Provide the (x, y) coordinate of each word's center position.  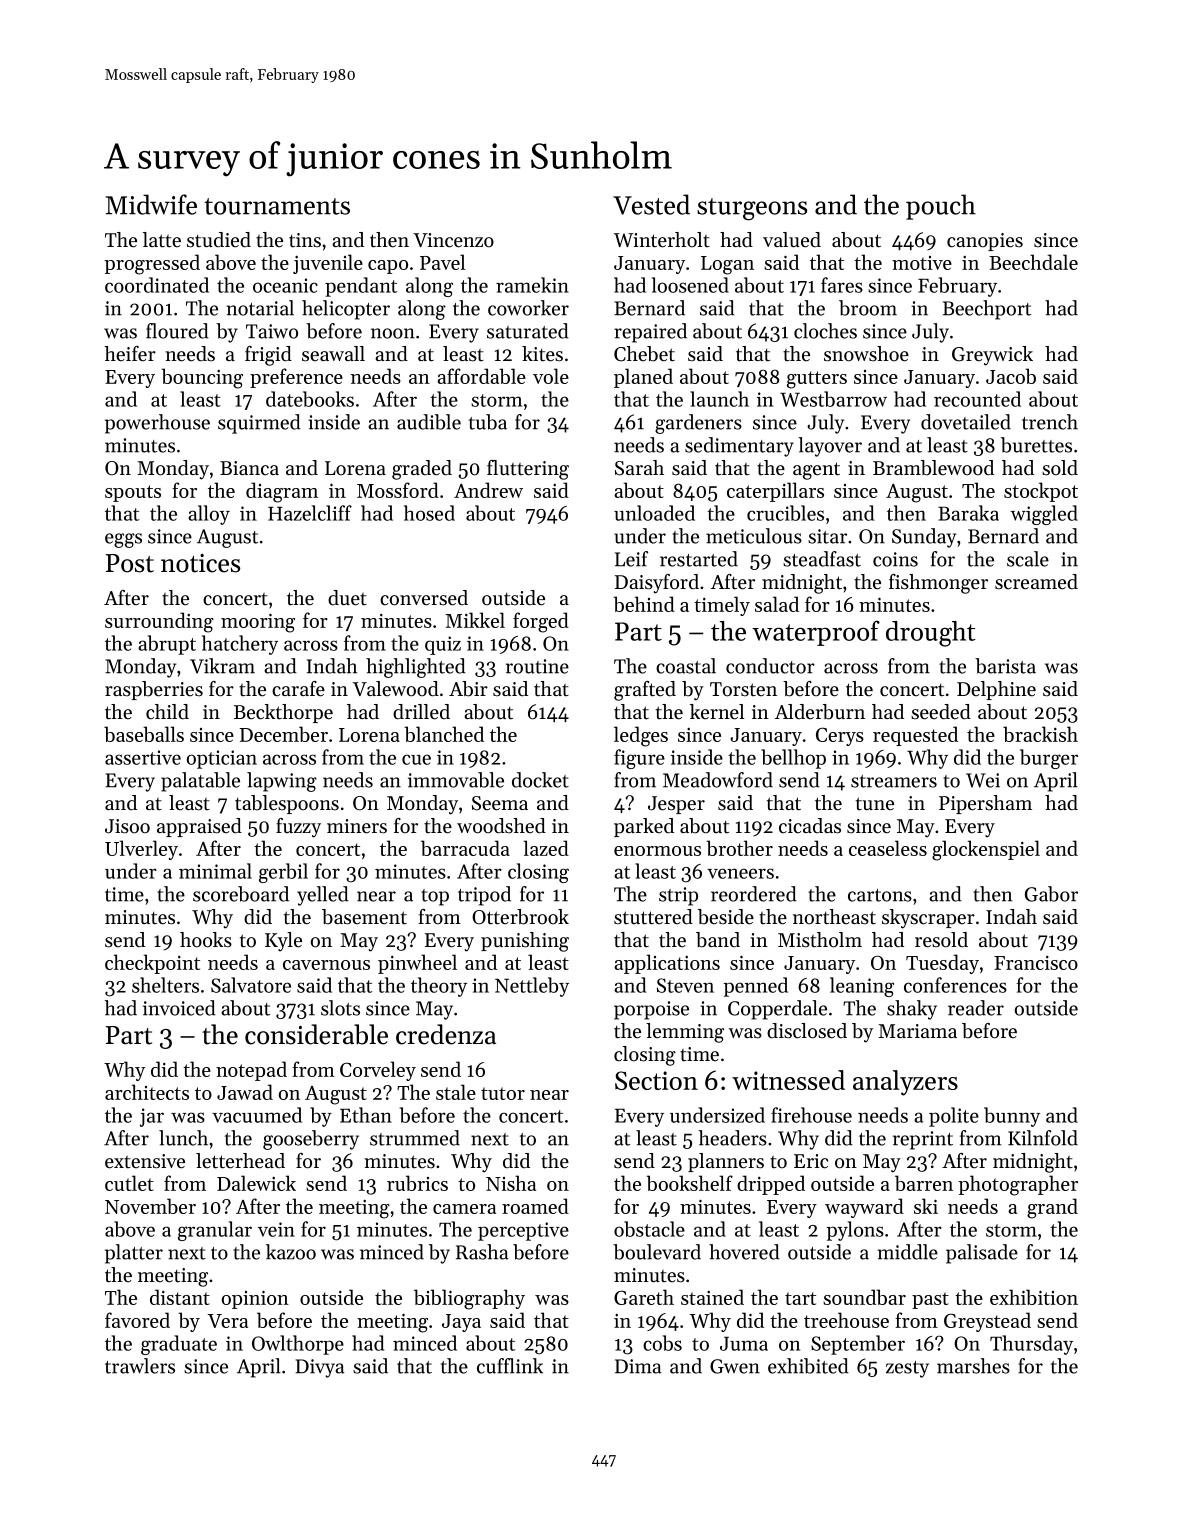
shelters (165, 985)
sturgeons (752, 209)
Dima (638, 1366)
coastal (686, 666)
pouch (941, 207)
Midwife (151, 204)
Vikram (222, 666)
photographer (1018, 1185)
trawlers (140, 1366)
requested (915, 736)
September (858, 1345)
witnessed (788, 1080)
